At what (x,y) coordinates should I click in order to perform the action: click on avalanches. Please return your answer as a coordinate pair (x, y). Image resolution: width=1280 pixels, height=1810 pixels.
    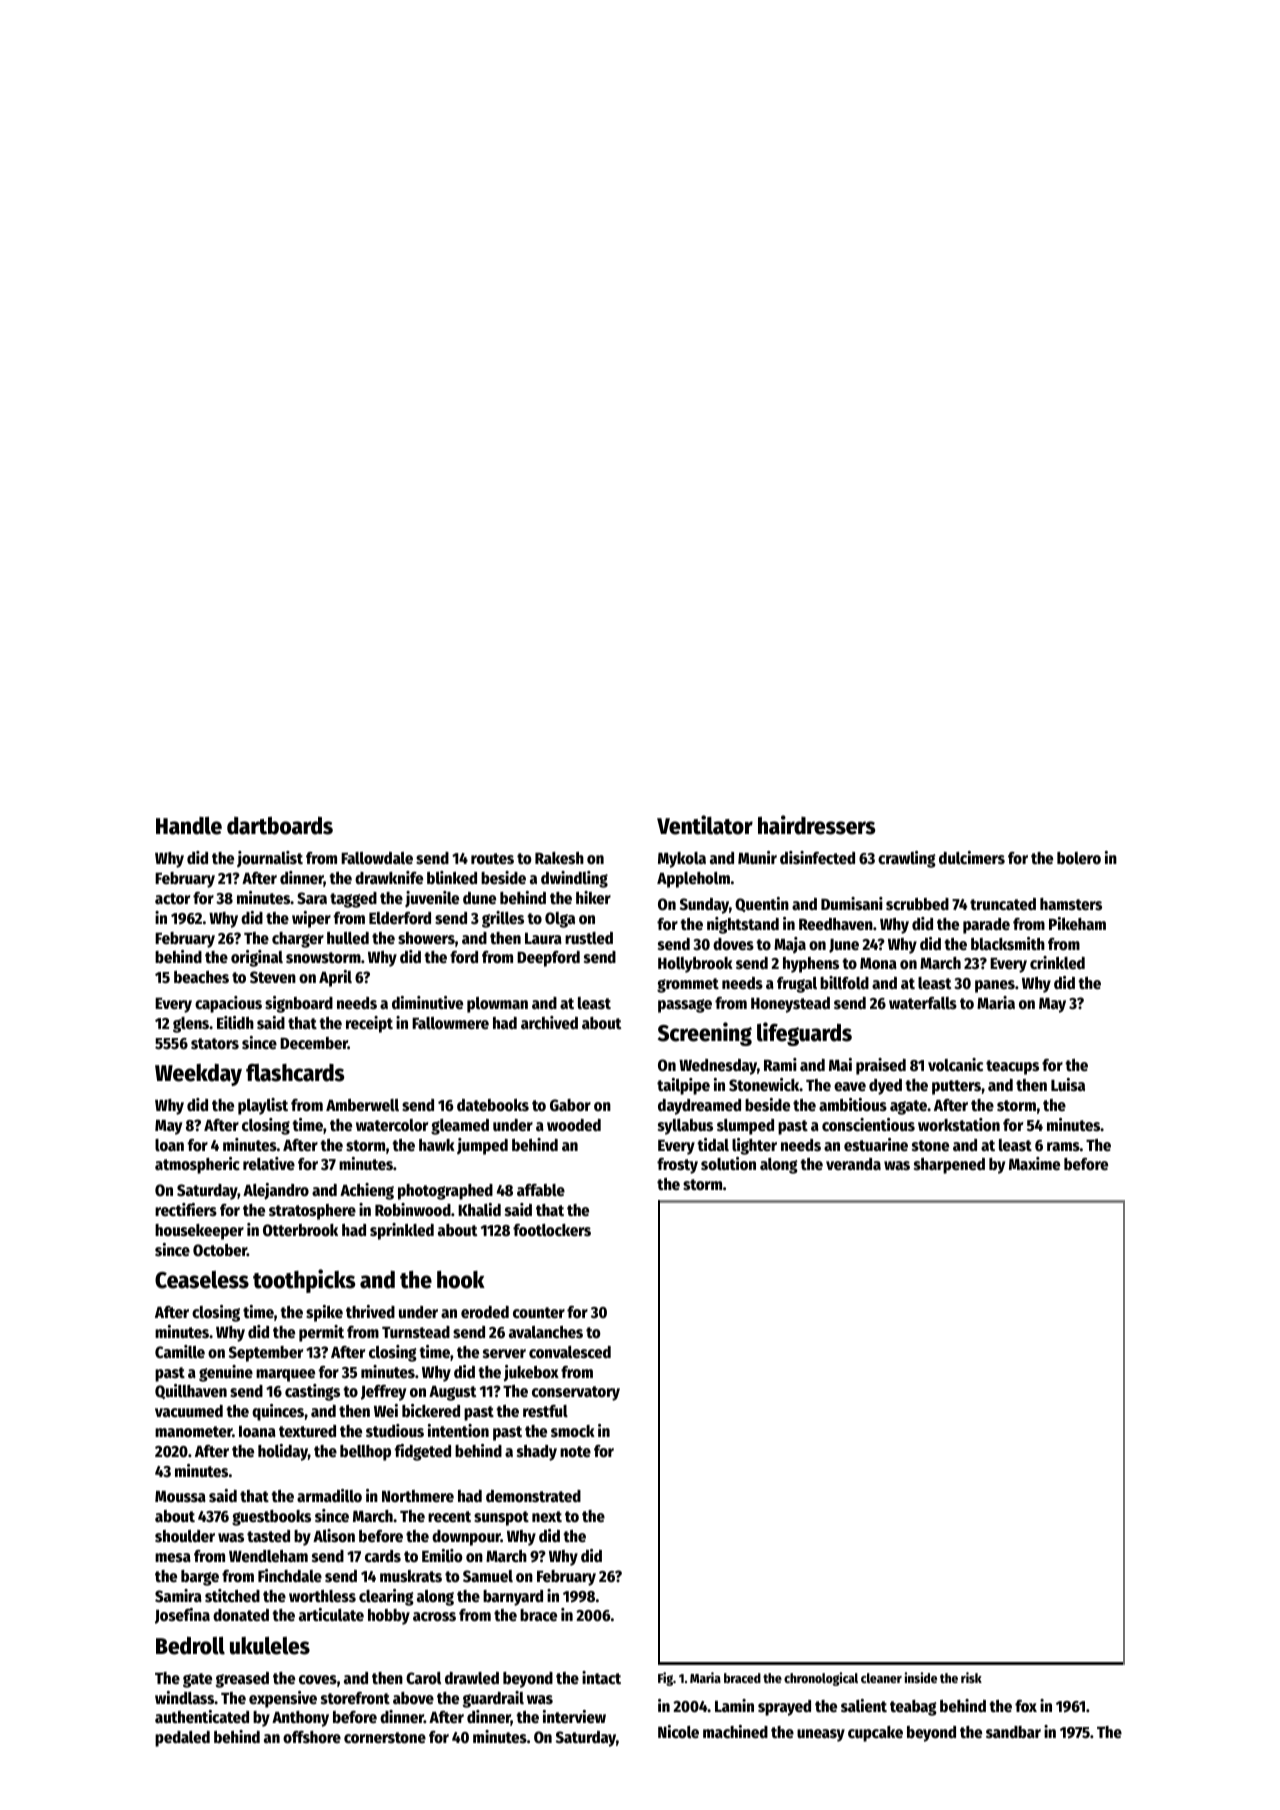
    Looking at the image, I should click on (546, 1332).
